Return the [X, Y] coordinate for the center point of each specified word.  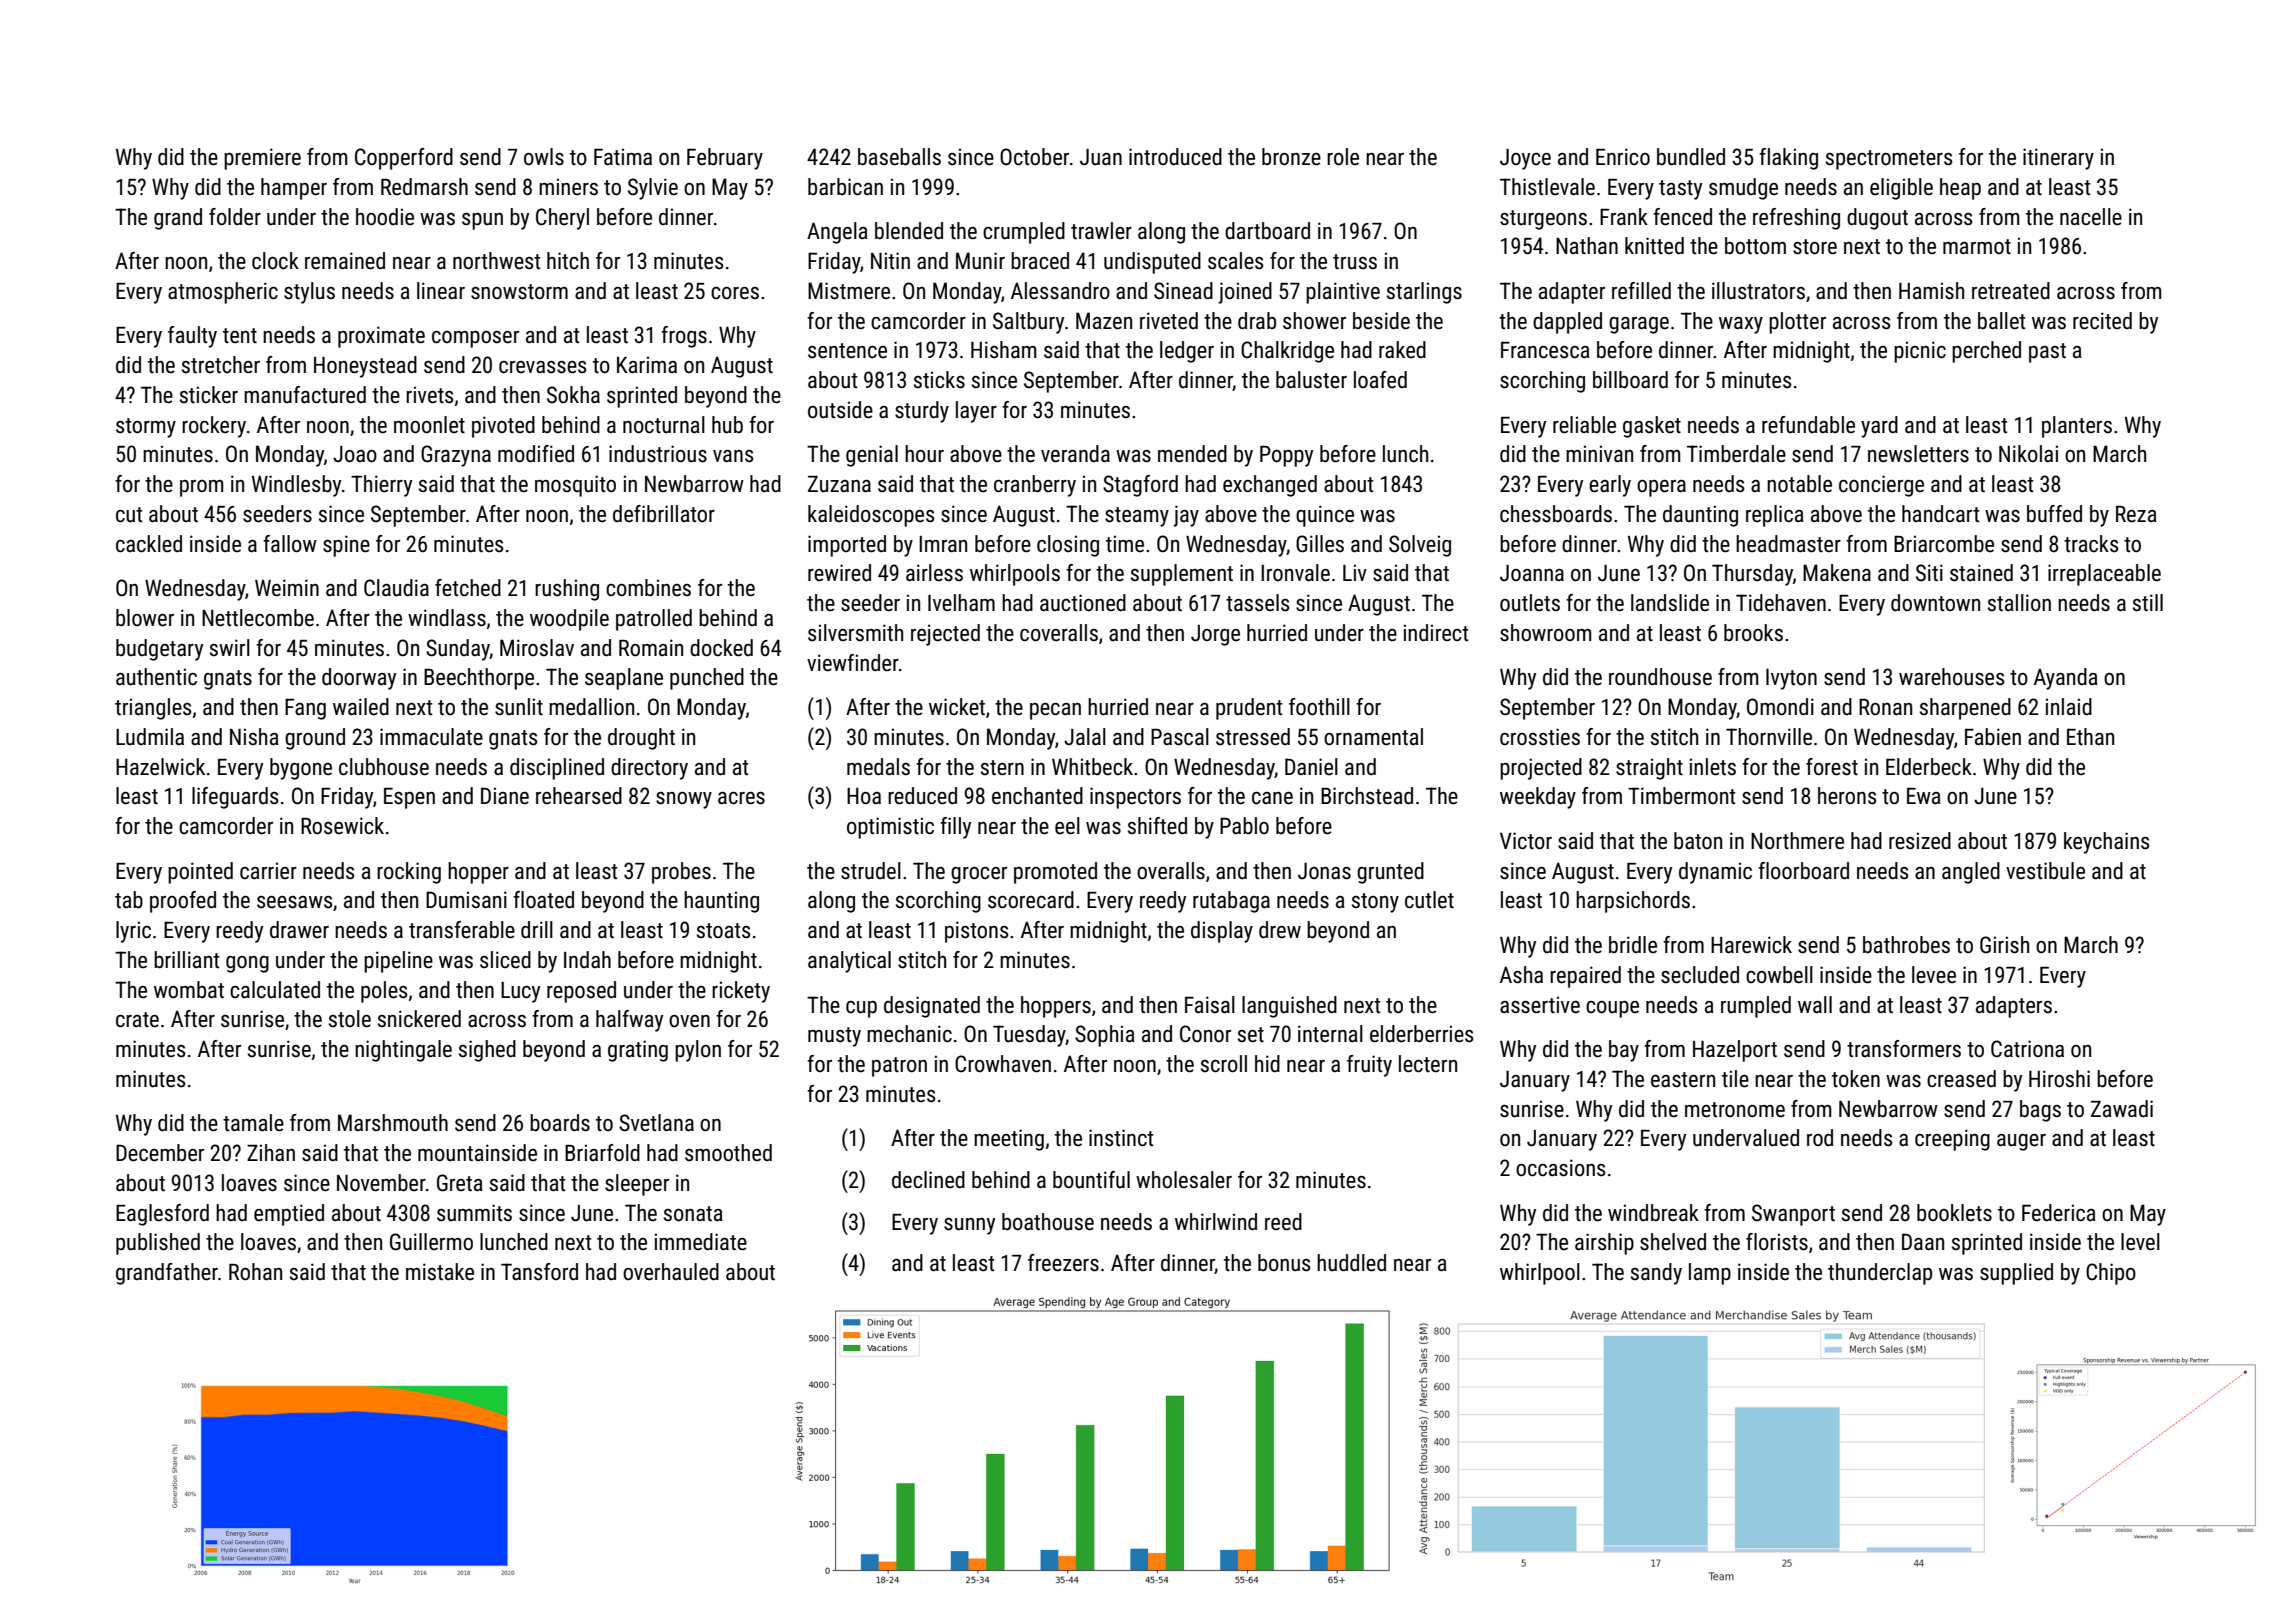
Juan [1101, 157]
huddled [1351, 1263]
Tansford [539, 1272]
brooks [1753, 633]
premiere [262, 159]
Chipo [2111, 1274]
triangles [153, 709]
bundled [1691, 157]
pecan [1055, 711]
